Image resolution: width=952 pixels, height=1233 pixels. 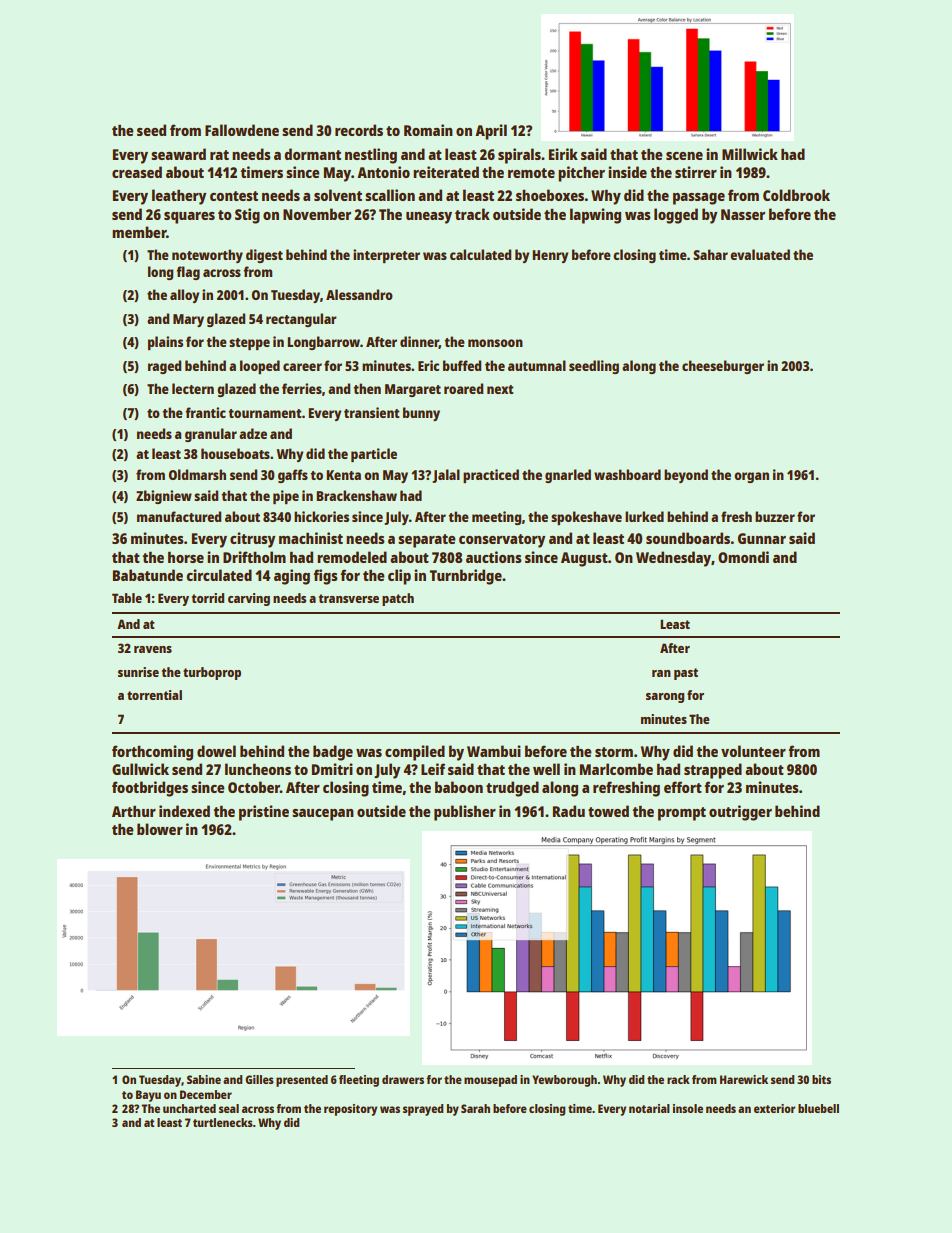 I want to click on outrigger, so click(x=740, y=813).
